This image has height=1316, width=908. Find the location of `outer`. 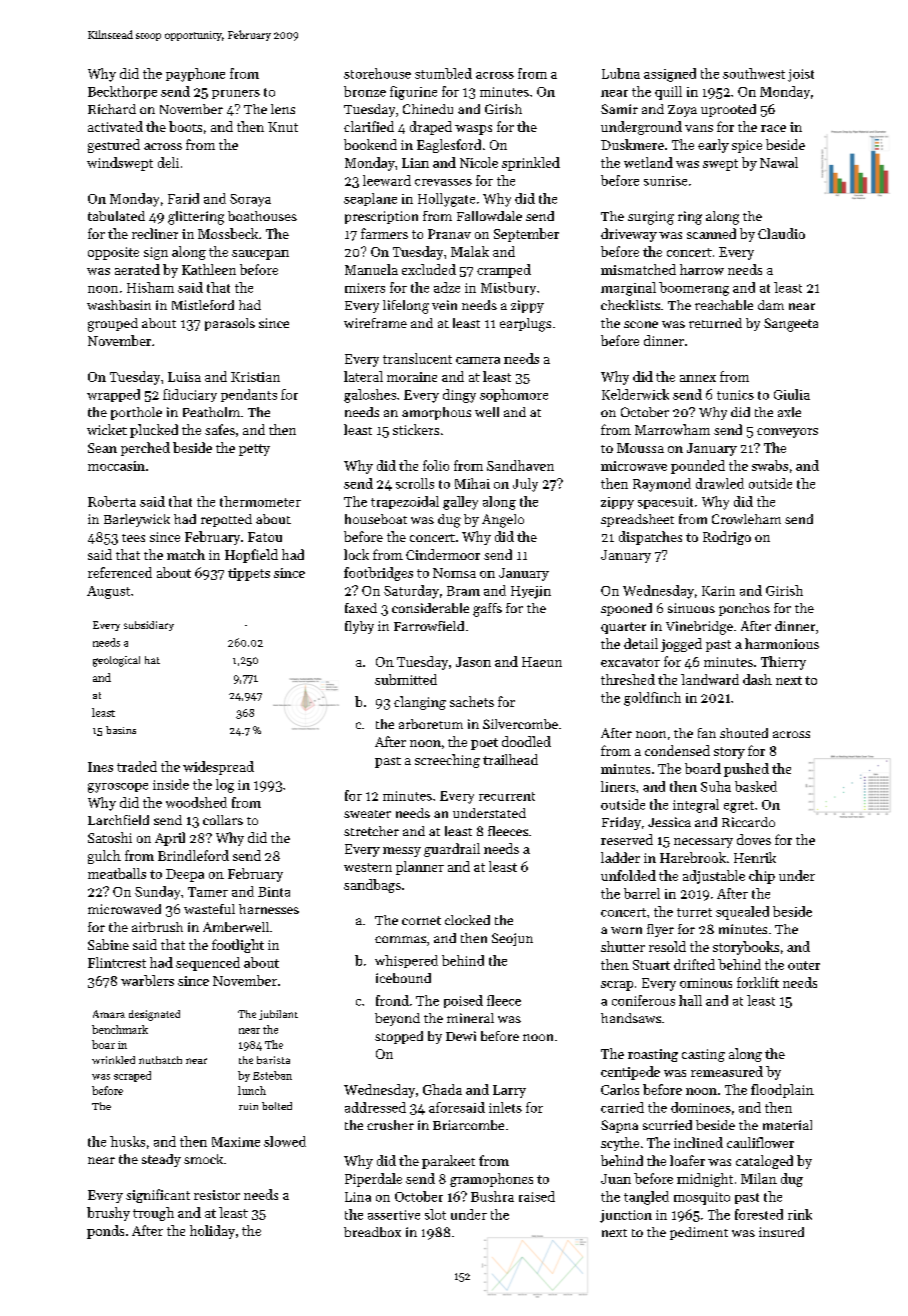

outer is located at coordinates (804, 965).
